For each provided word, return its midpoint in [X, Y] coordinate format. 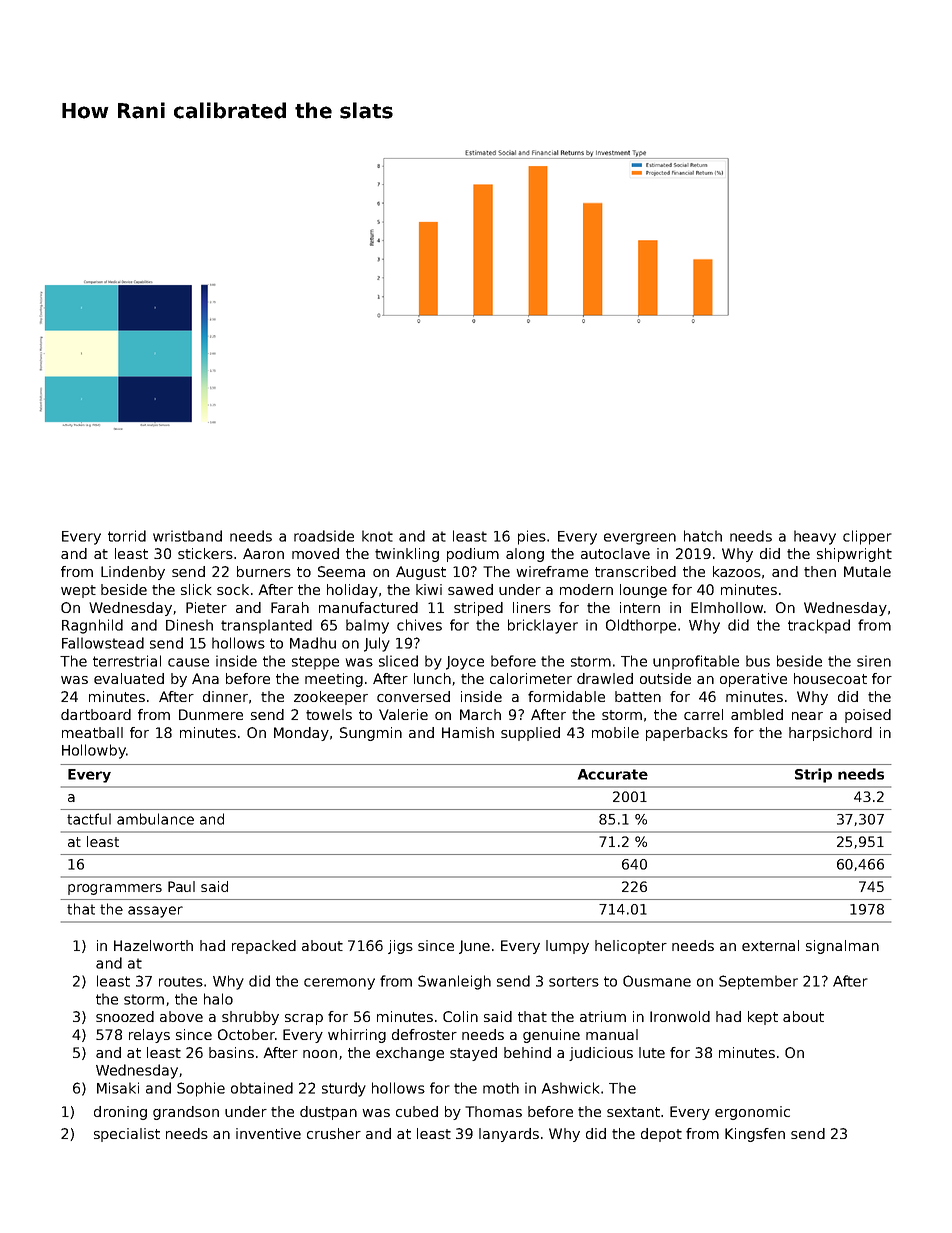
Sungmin [371, 734]
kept [763, 1018]
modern [586, 589]
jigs [400, 947]
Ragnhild [92, 626]
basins [231, 1052]
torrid [127, 536]
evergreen [640, 539]
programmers [115, 889]
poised [868, 716]
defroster [424, 1034]
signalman [842, 947]
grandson [186, 1113]
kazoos [737, 571]
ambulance [155, 819]
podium [473, 555]
